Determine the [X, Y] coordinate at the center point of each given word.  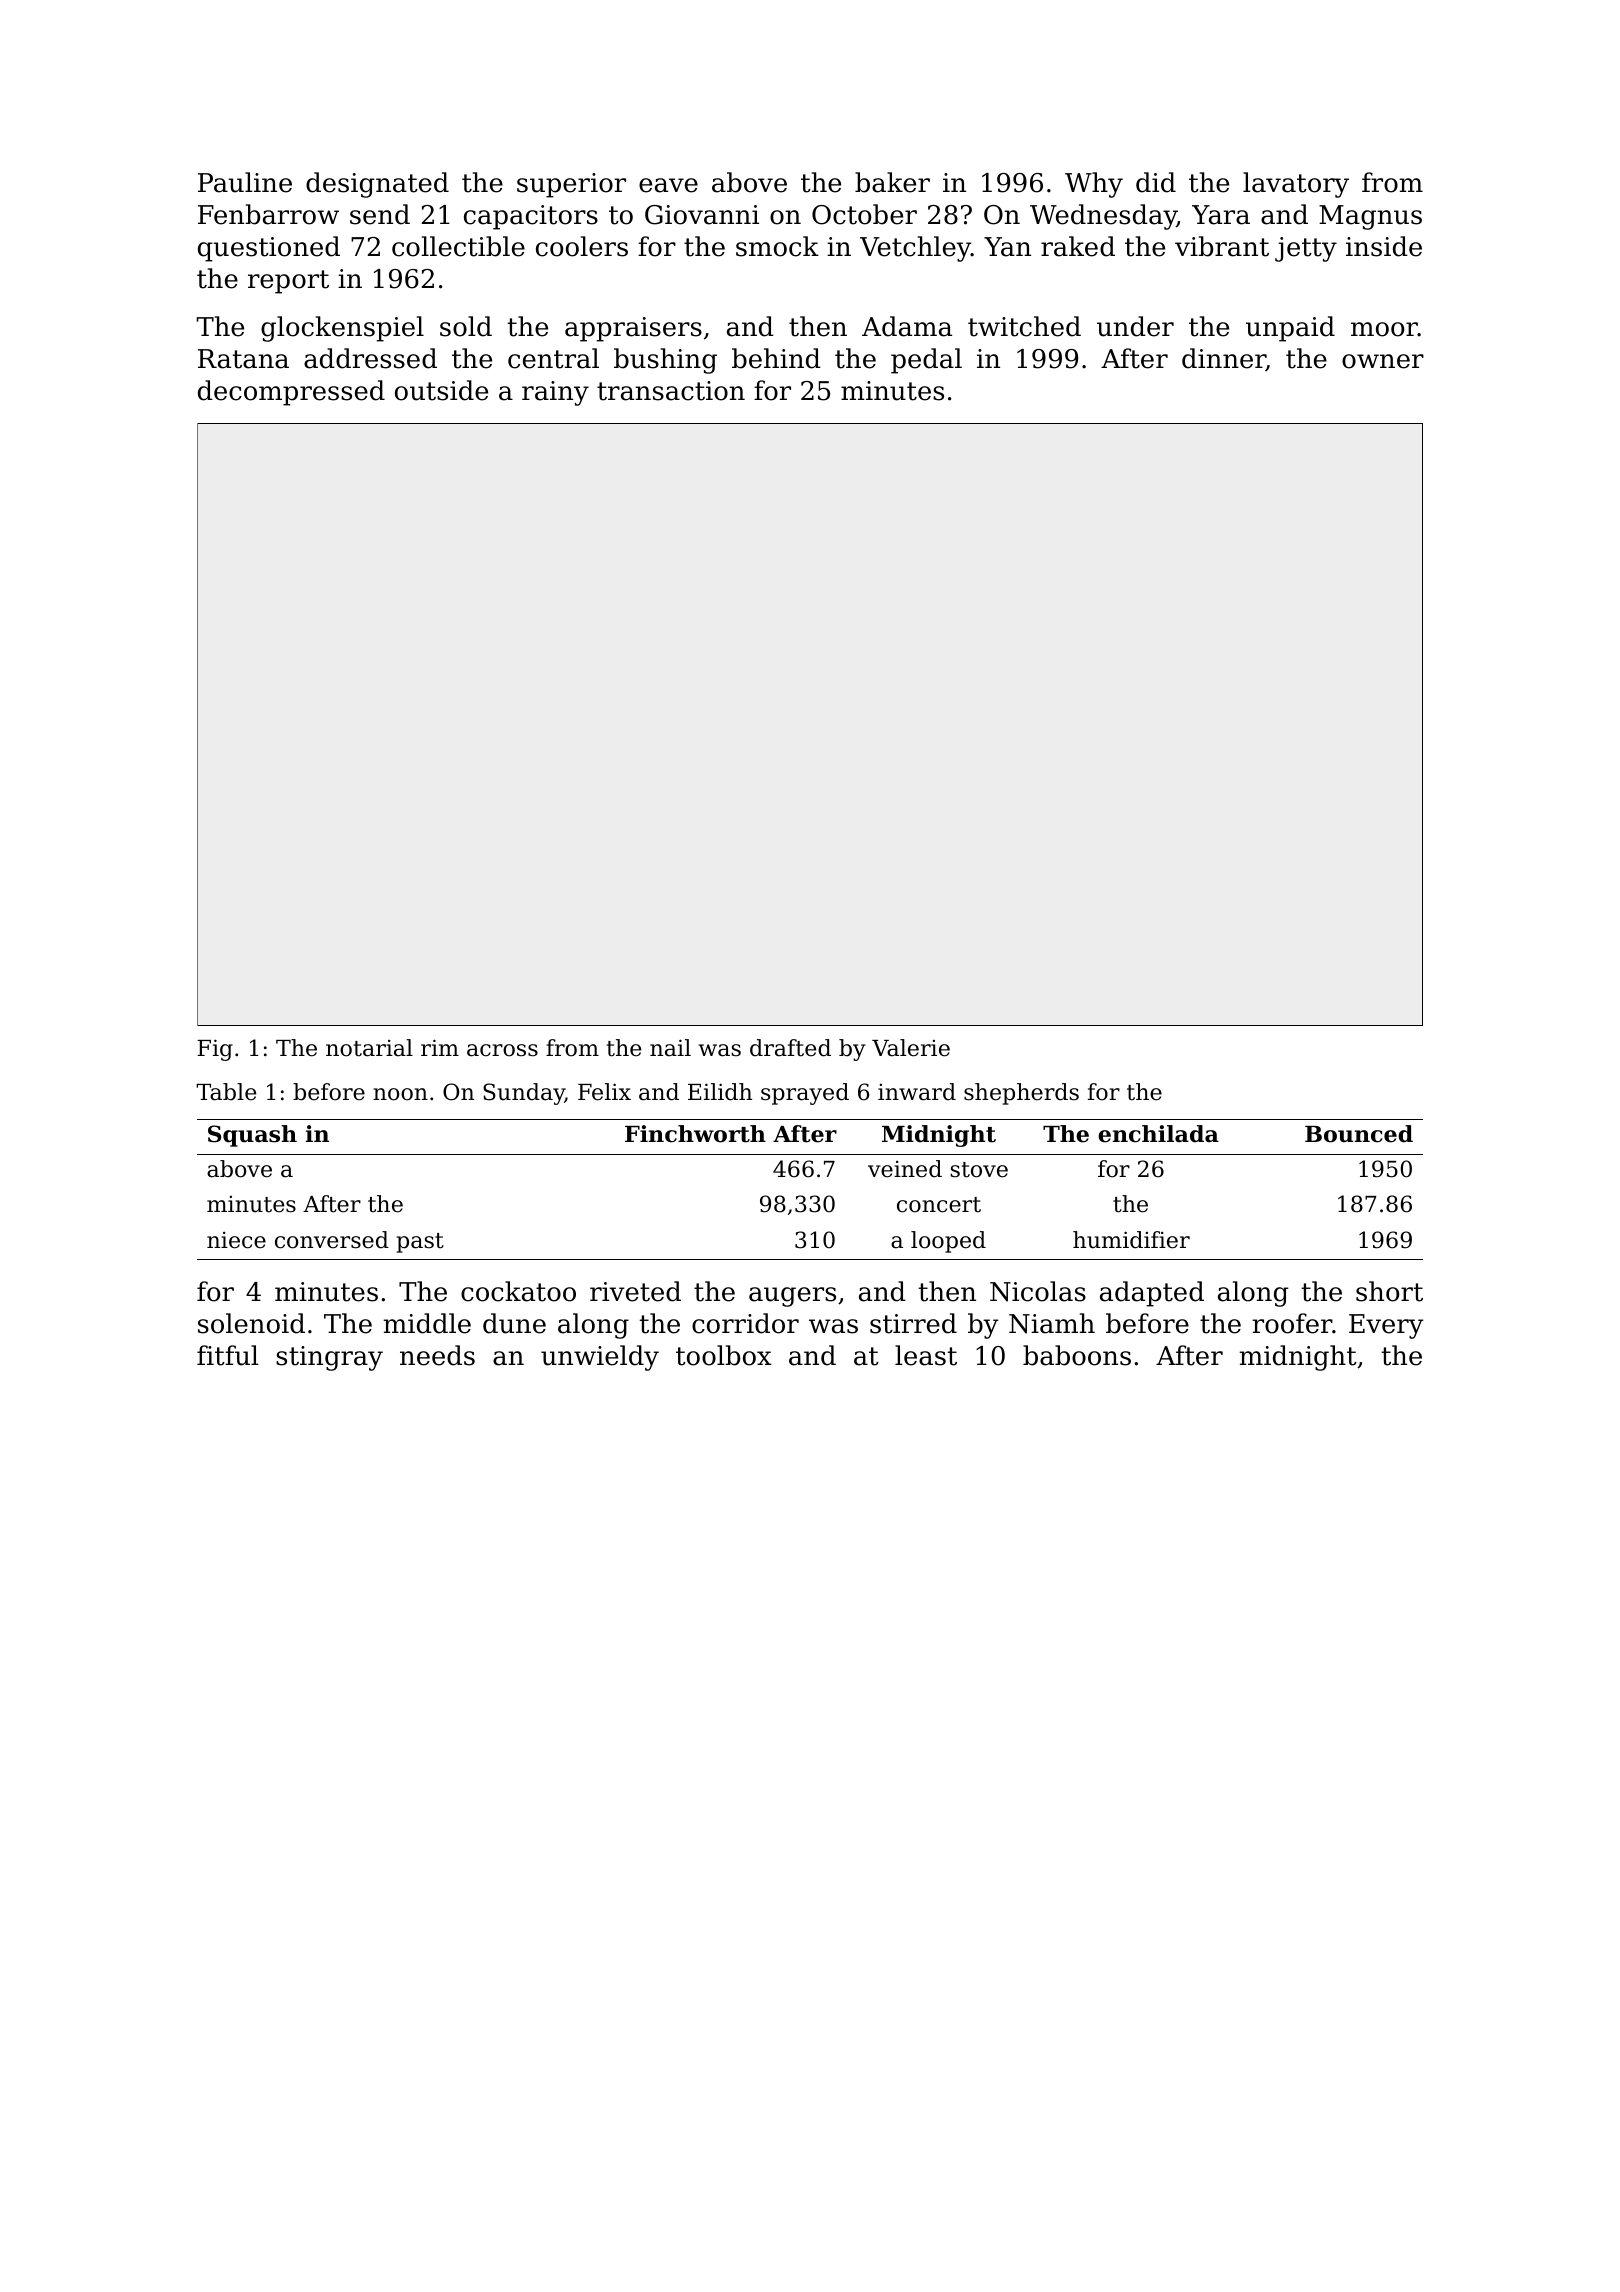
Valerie [911, 1048]
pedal [926, 361]
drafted [790, 1048]
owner [1383, 361]
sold [466, 326]
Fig [215, 1050]
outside [441, 390]
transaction [671, 391]
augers [792, 1297]
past [420, 1243]
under [1135, 326]
